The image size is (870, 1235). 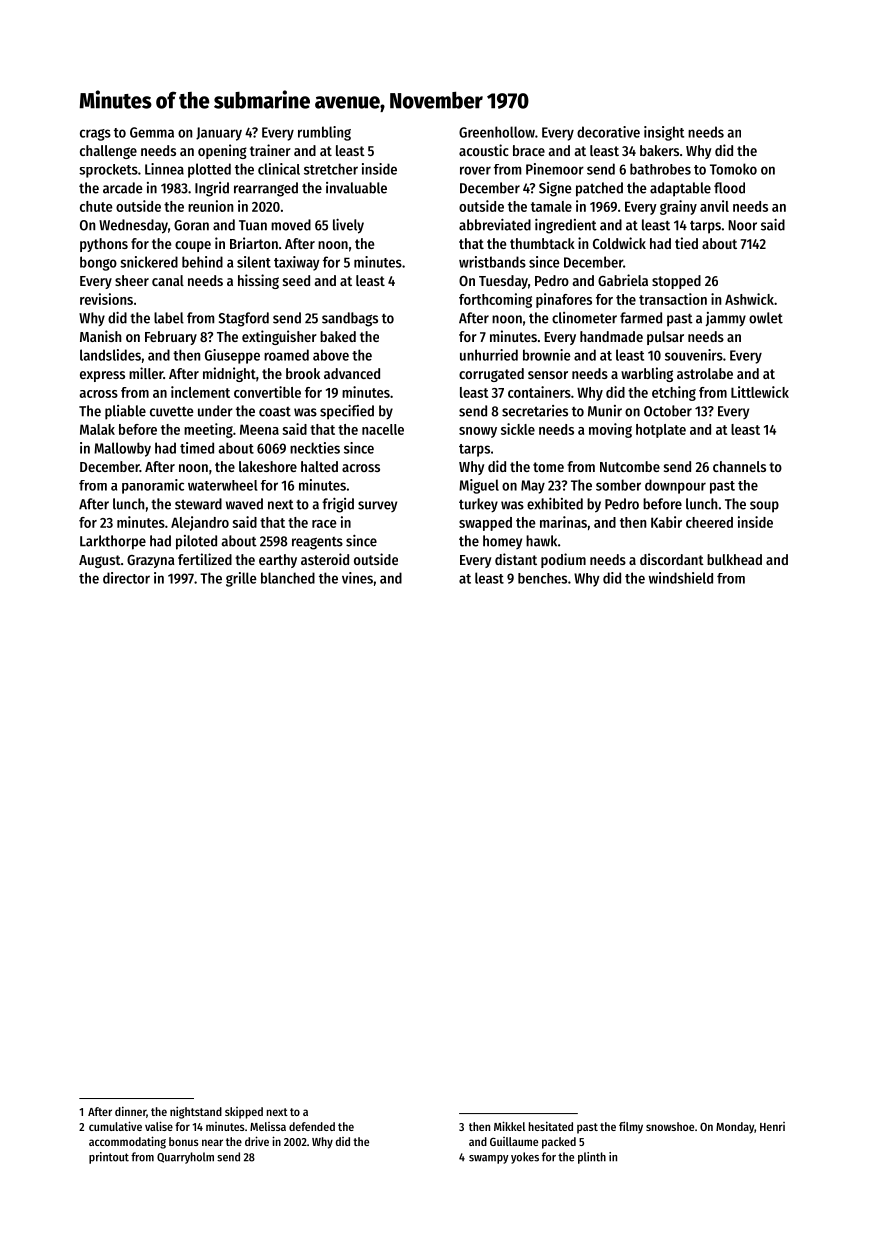 I want to click on Larkthorpe, so click(x=113, y=542).
